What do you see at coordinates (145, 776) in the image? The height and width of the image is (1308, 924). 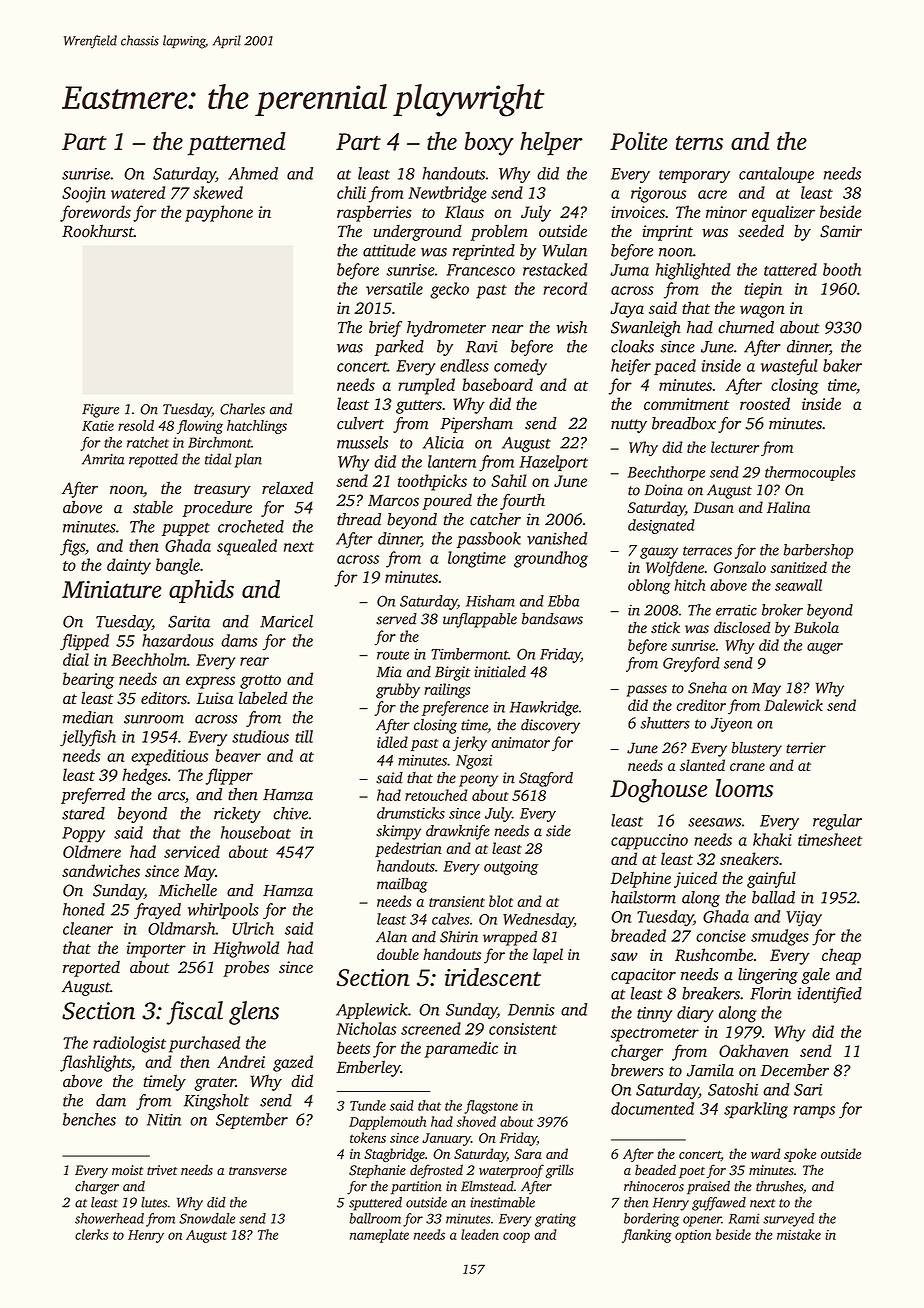 I see `hedges` at bounding box center [145, 776].
